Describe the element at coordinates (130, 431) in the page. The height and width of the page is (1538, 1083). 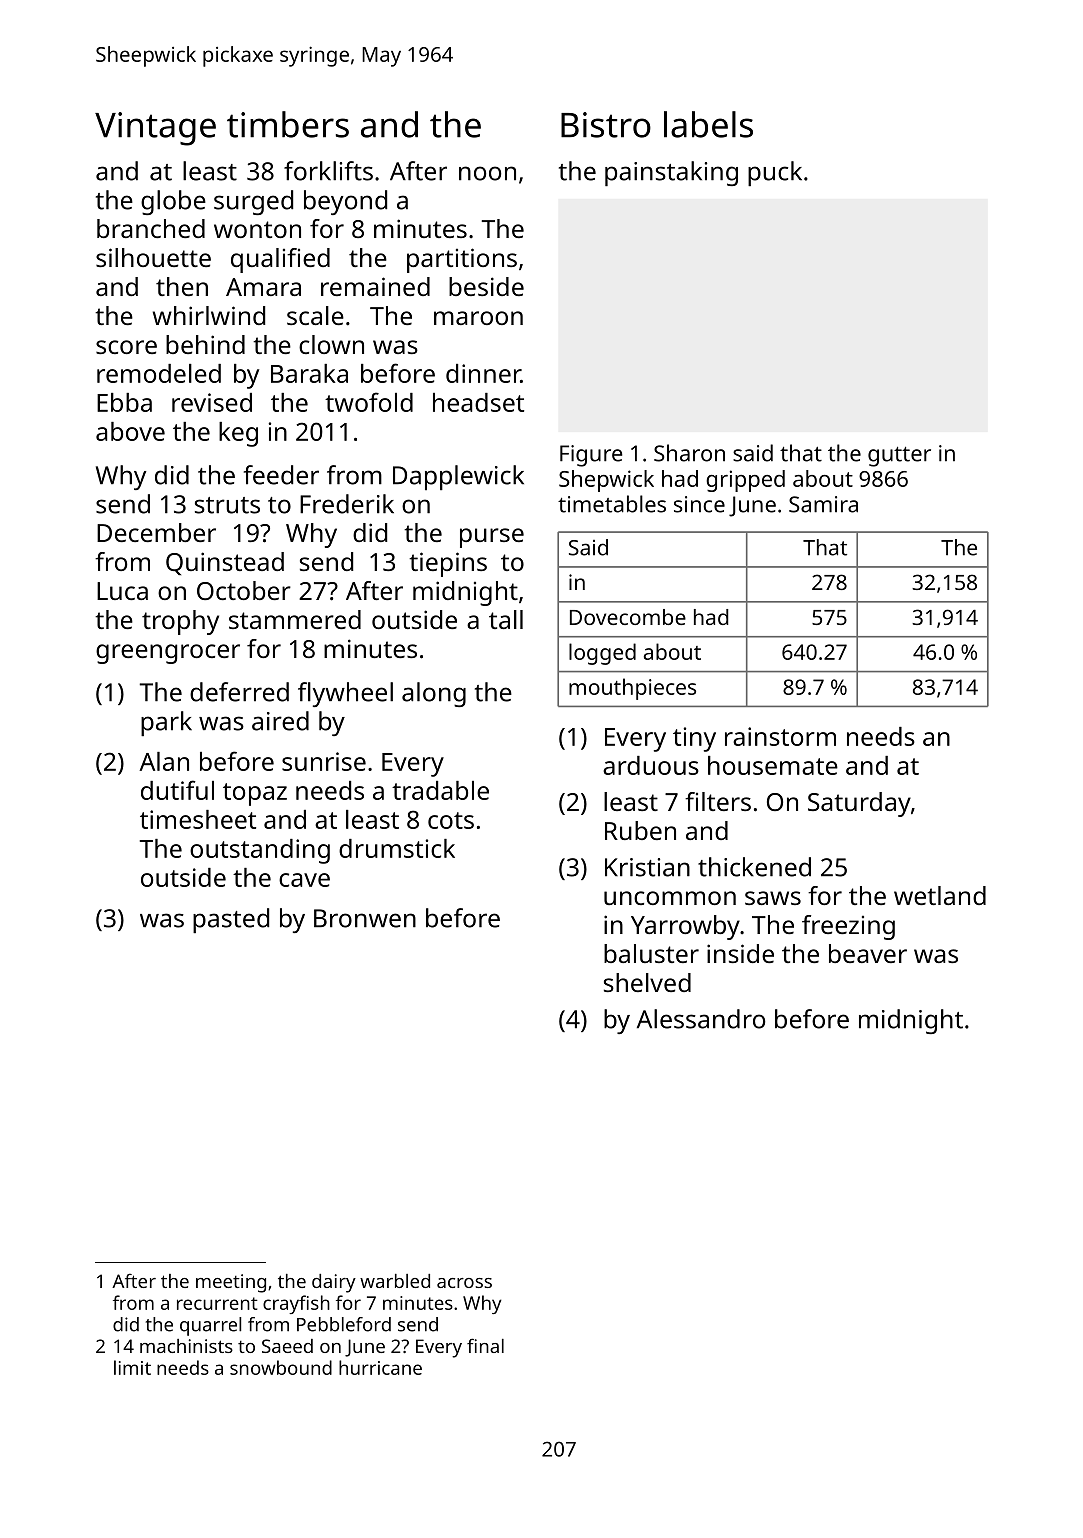
I see `above` at that location.
